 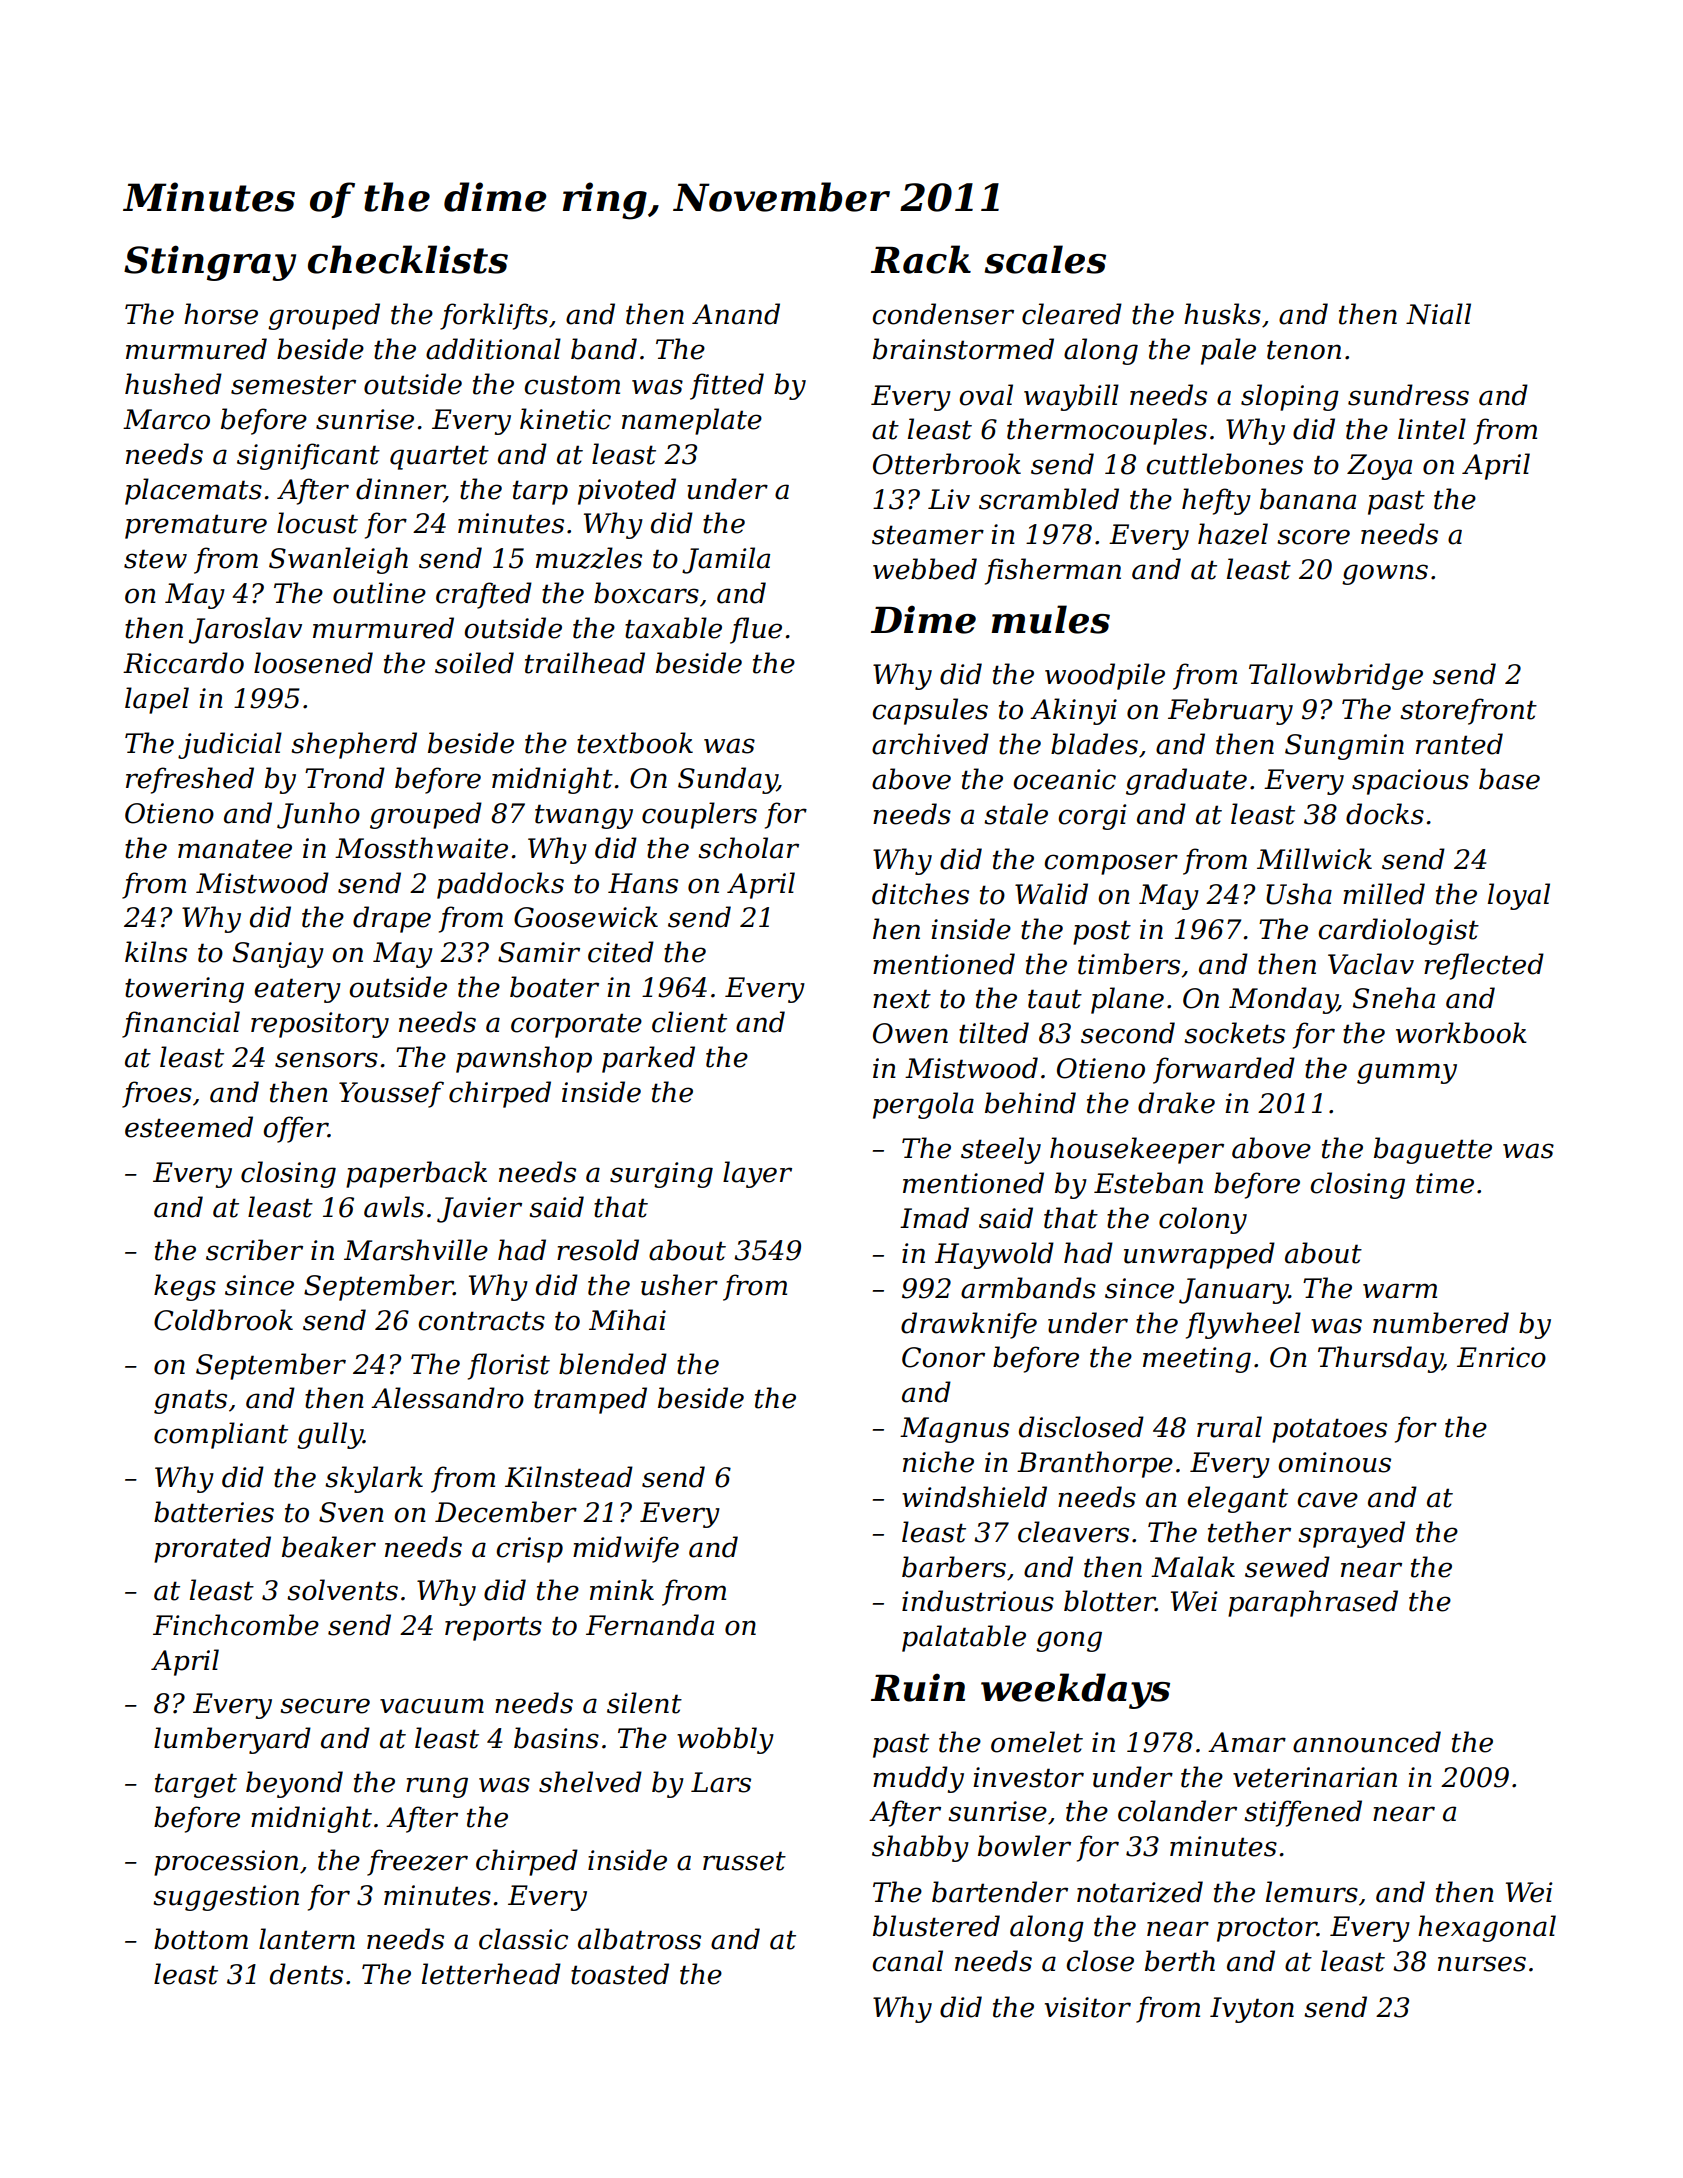 I want to click on awls, so click(x=394, y=1207).
